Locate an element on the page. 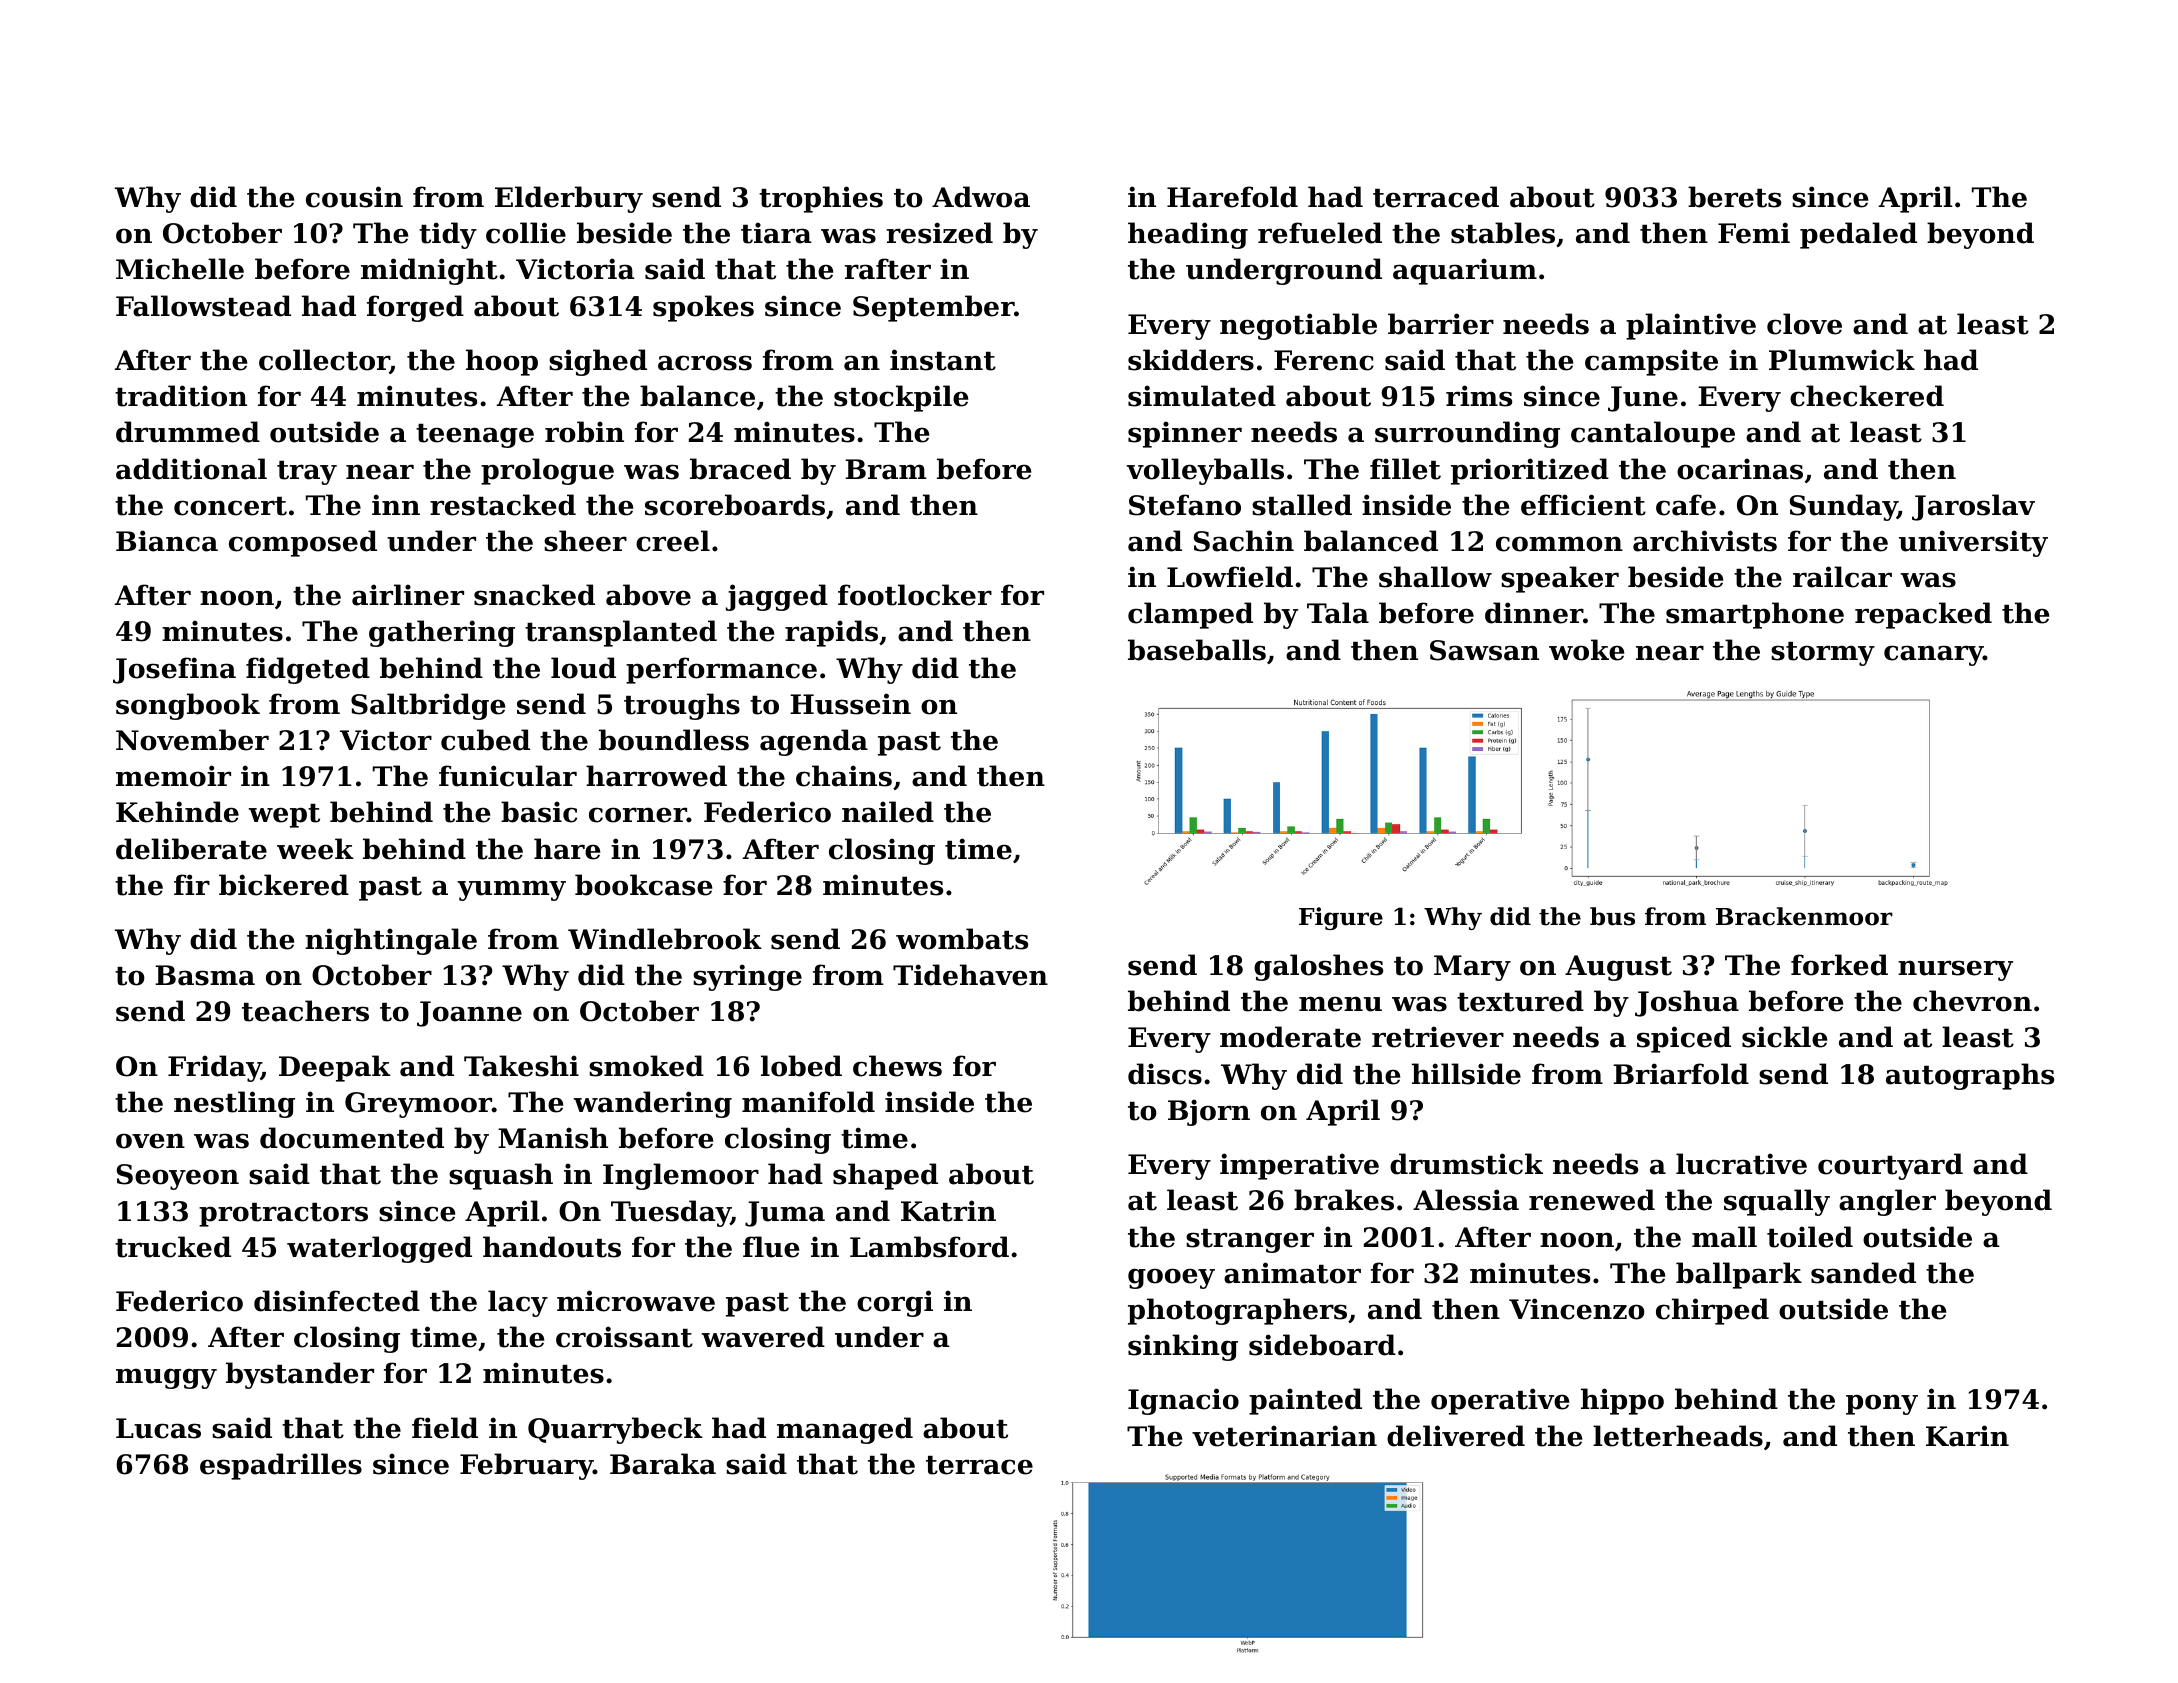 The image size is (2178, 1683). canary is located at coordinates (1933, 655).
